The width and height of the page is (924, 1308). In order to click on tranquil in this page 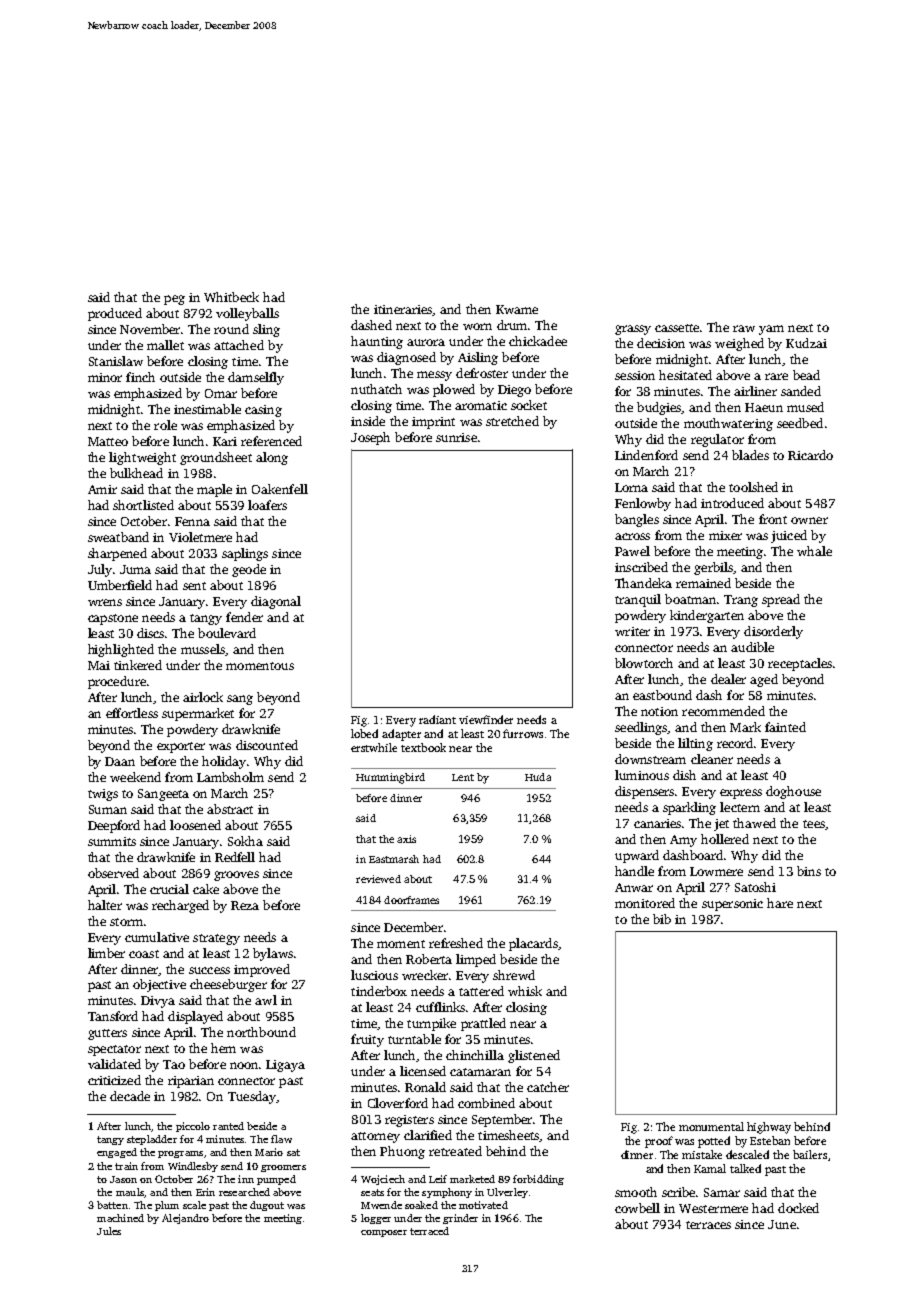, I will do `click(638, 600)`.
